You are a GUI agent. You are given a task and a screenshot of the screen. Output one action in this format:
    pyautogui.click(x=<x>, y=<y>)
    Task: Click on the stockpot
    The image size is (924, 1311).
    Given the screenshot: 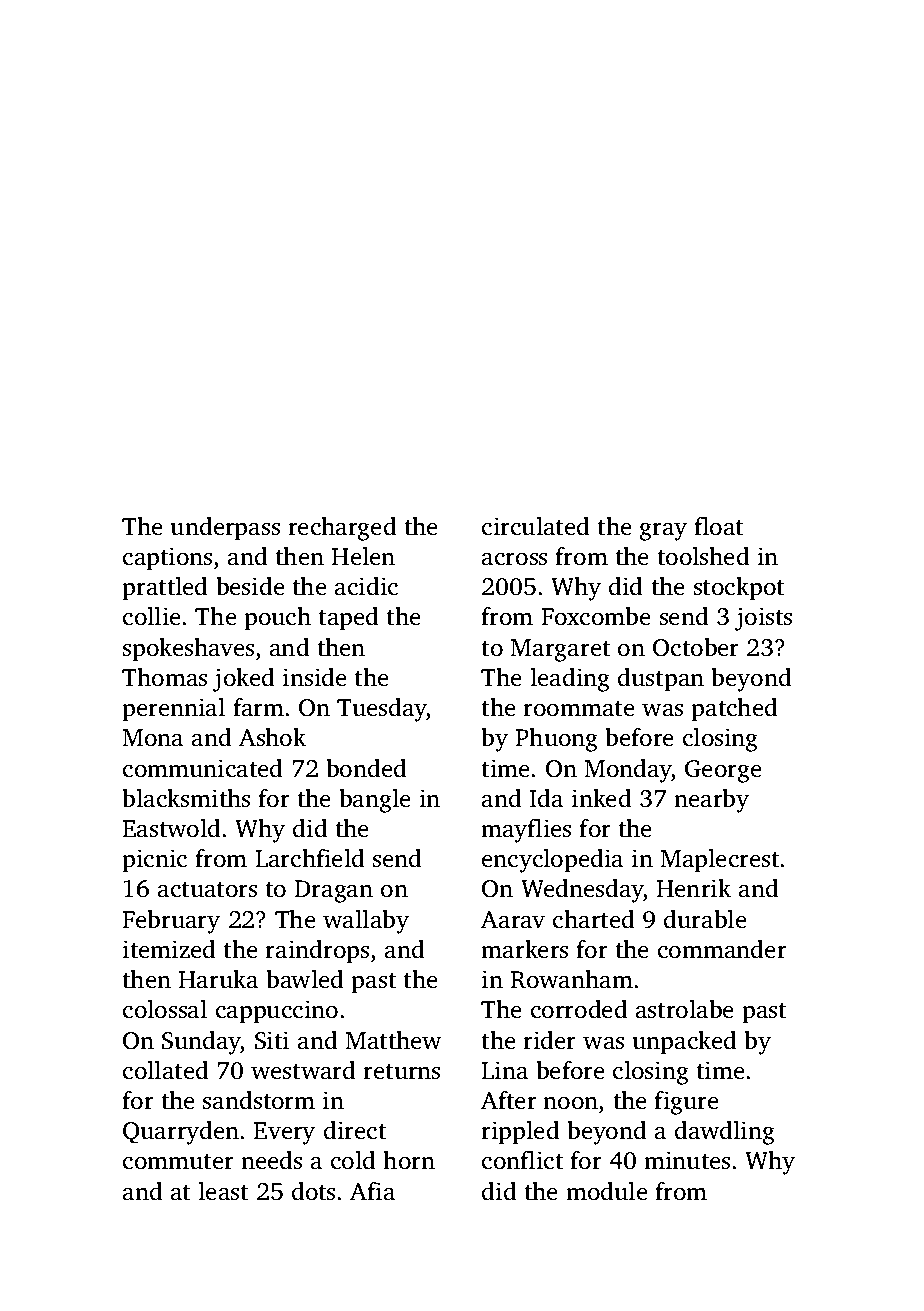 What is the action you would take?
    pyautogui.click(x=739, y=589)
